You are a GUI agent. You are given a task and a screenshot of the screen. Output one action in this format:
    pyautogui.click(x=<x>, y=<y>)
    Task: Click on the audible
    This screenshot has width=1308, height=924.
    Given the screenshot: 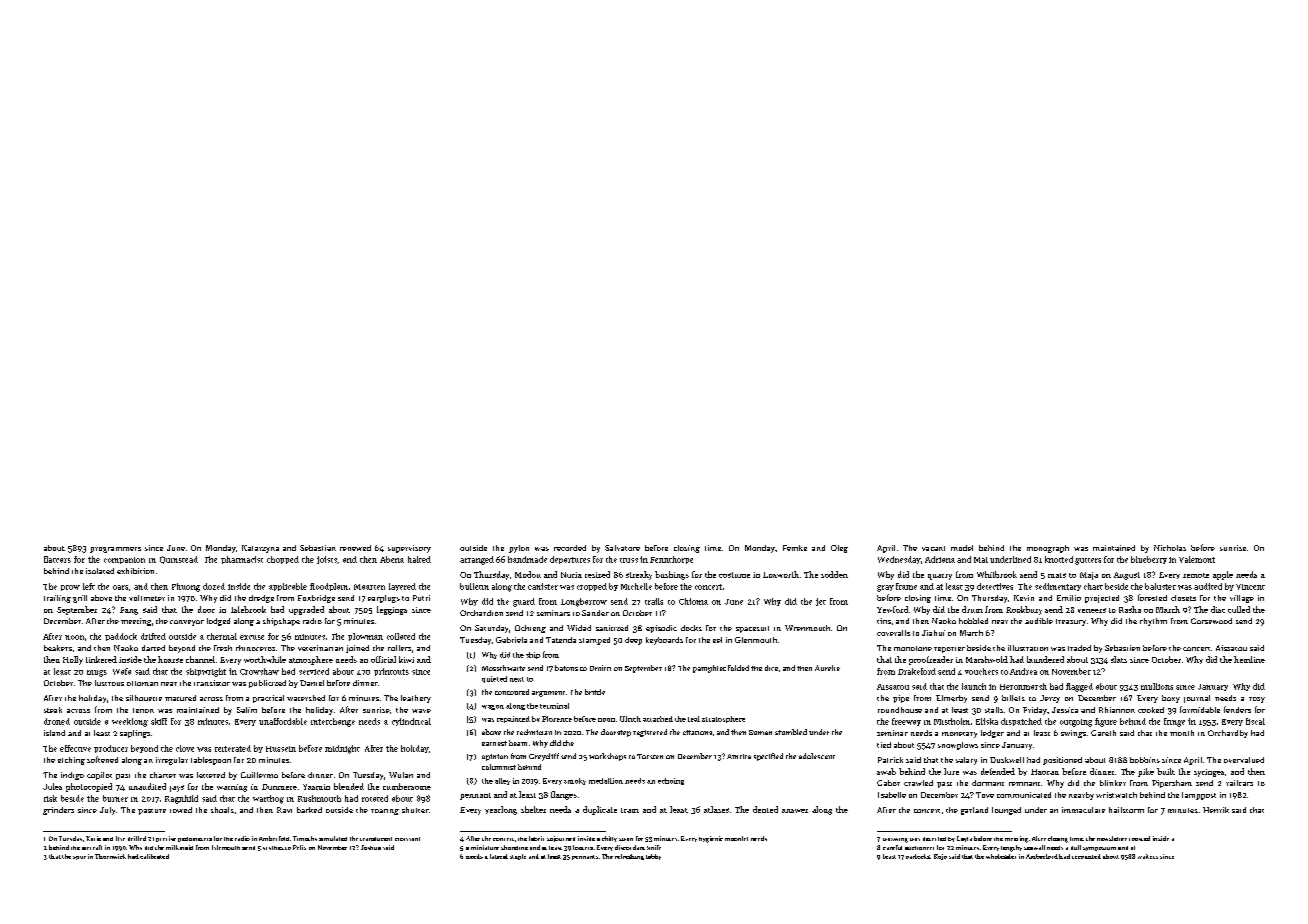 What is the action you would take?
    pyautogui.click(x=1039, y=621)
